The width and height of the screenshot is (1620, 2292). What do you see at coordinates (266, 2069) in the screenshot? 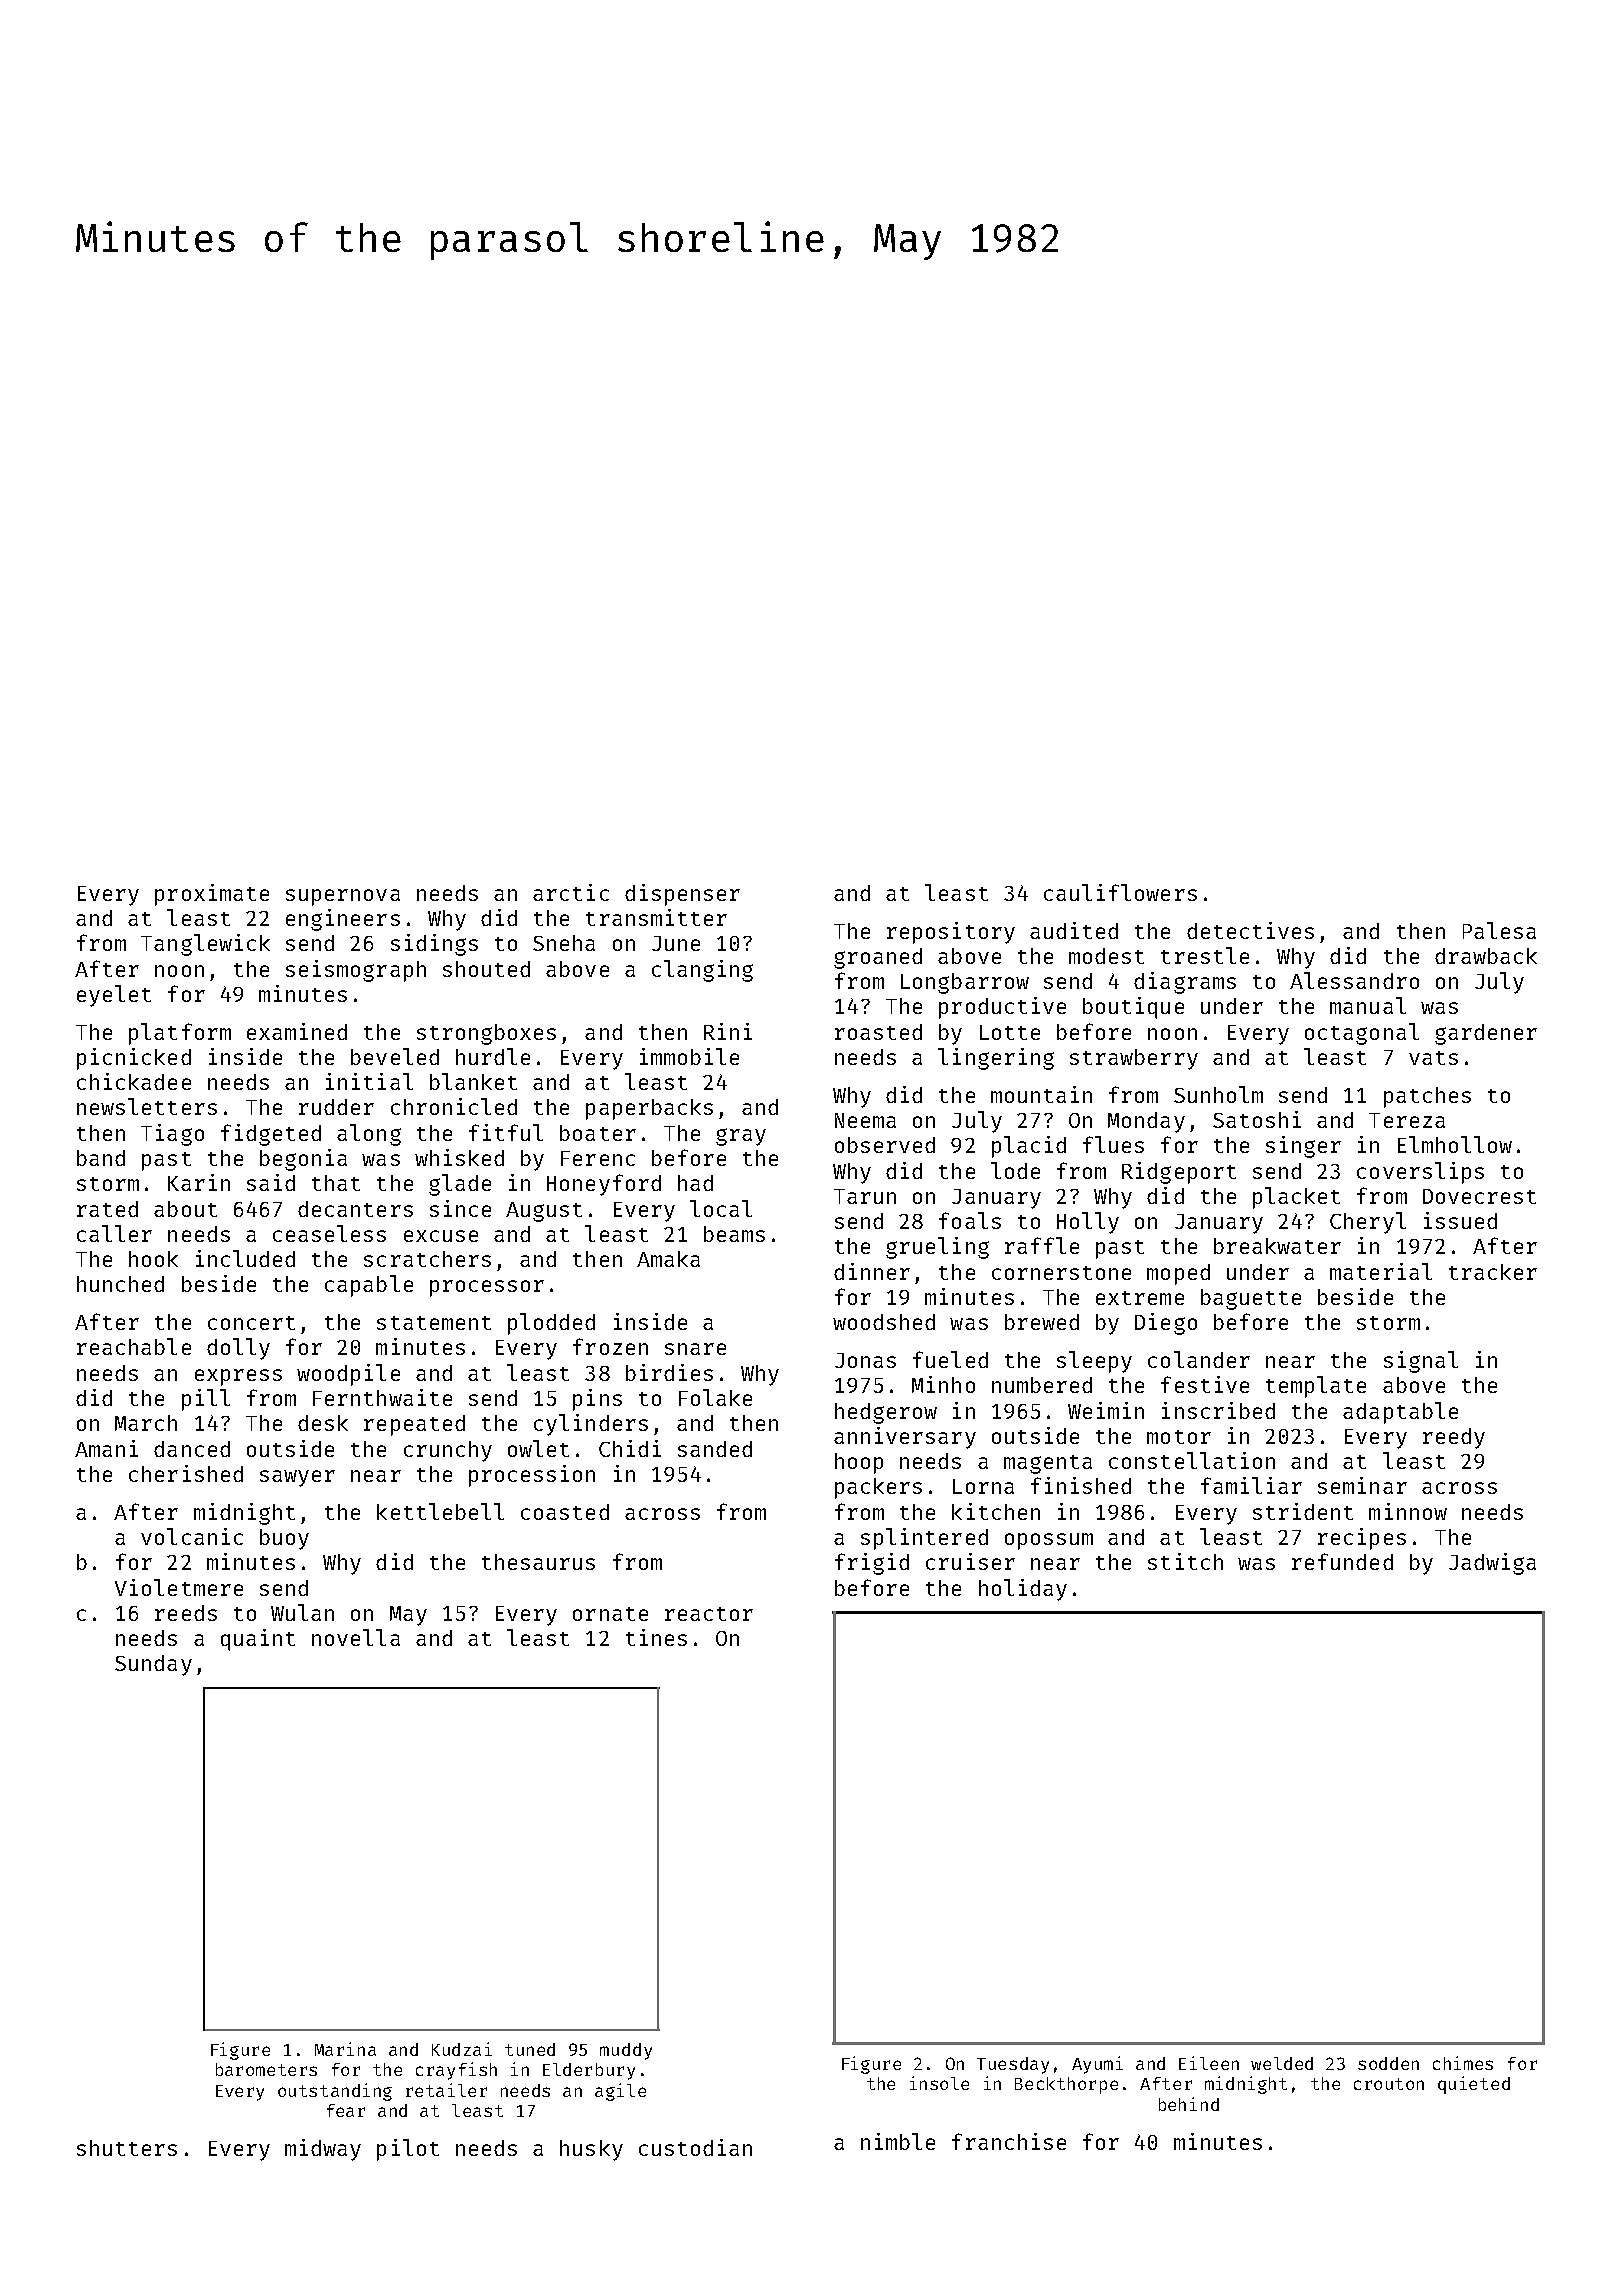
I see `barometers` at bounding box center [266, 2069].
